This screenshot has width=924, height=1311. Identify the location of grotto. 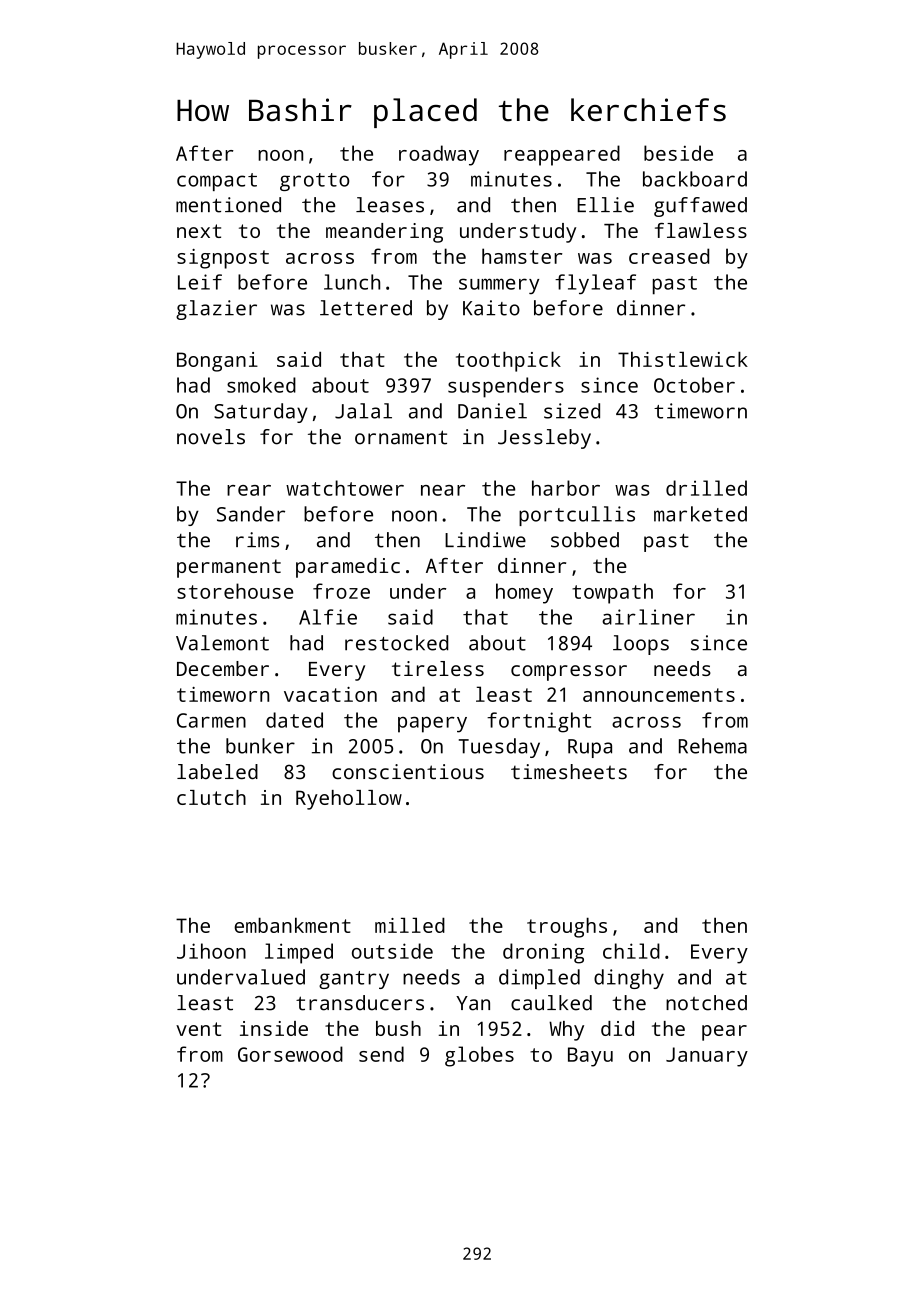
(314, 182).
